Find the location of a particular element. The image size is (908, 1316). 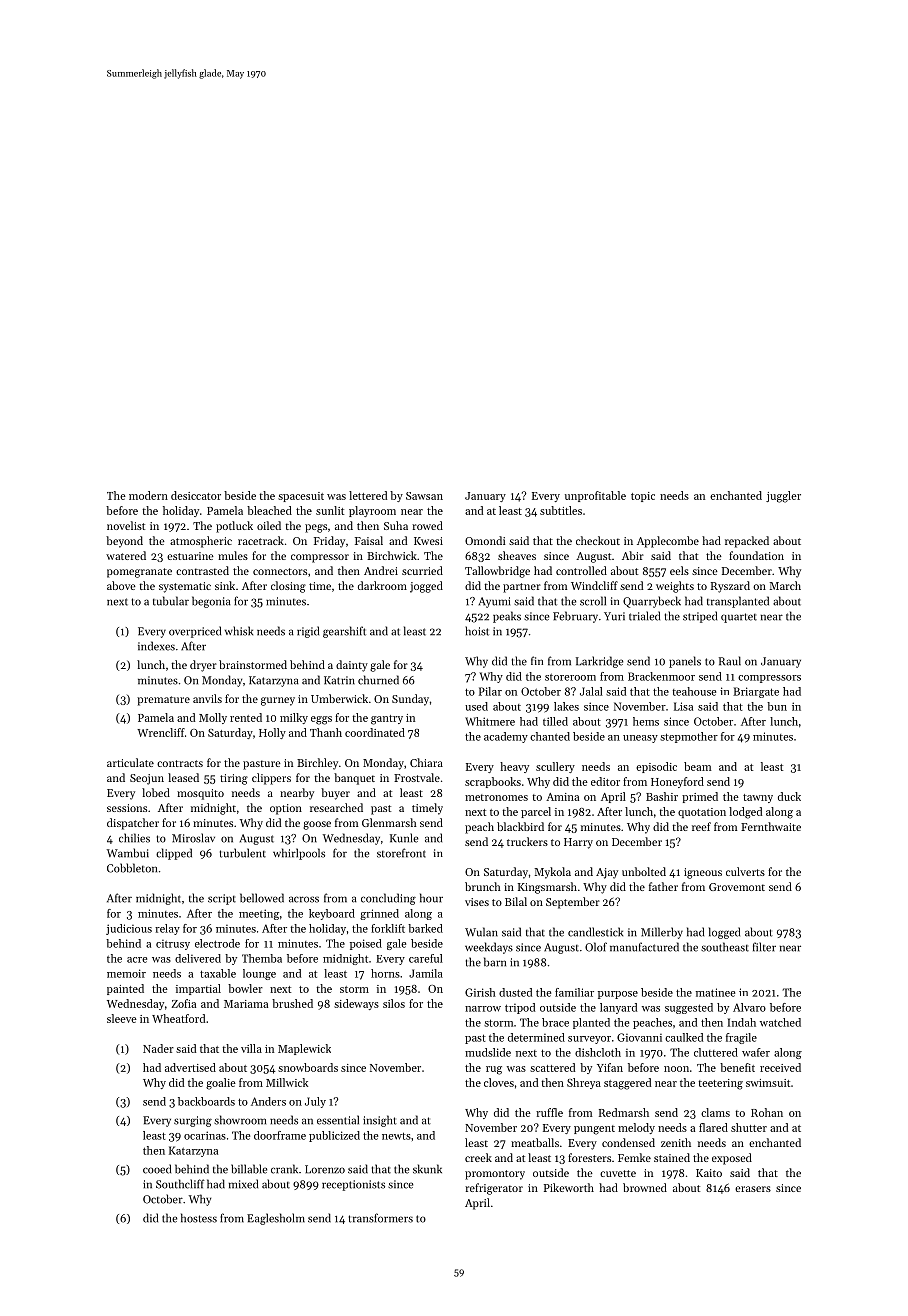

begonia is located at coordinates (211, 602).
